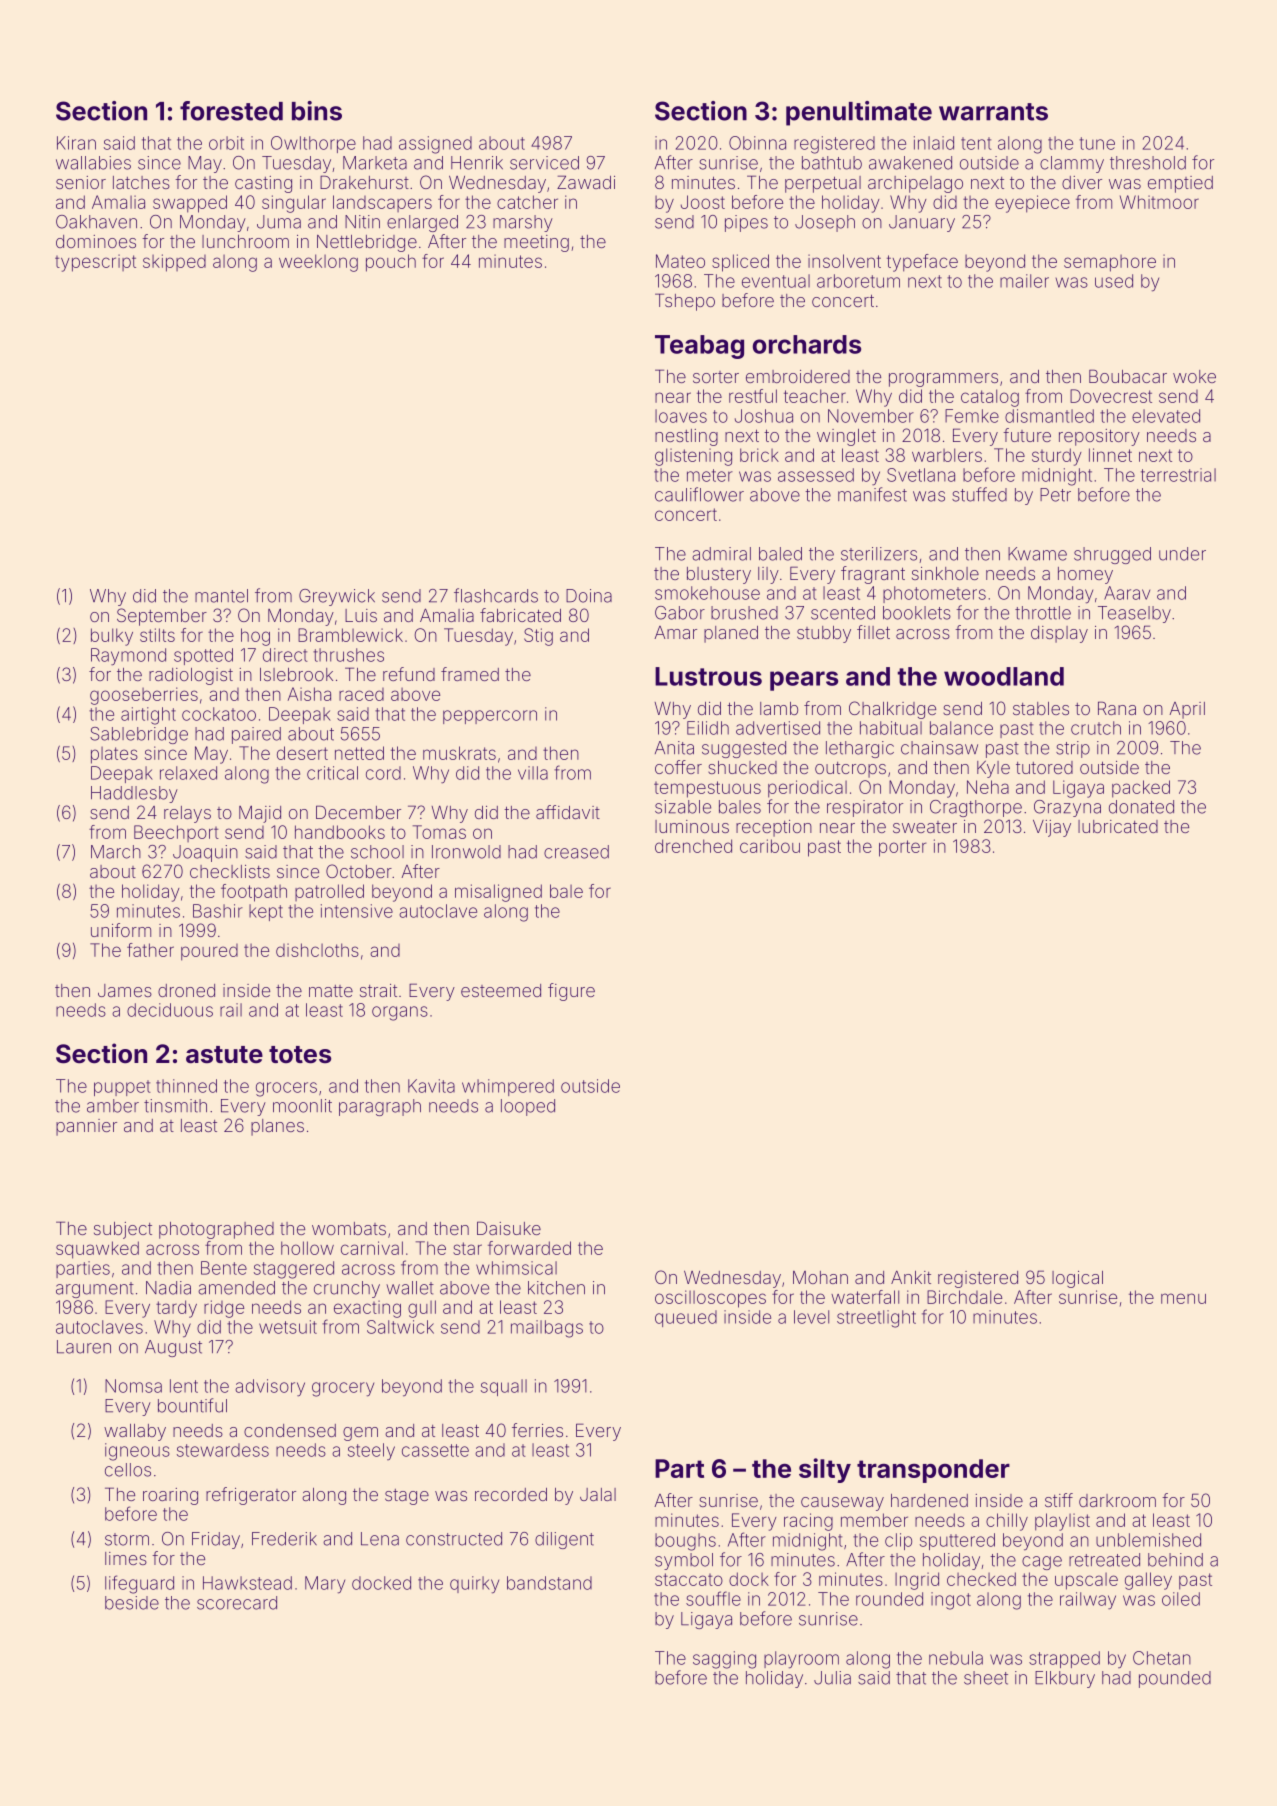 The height and width of the document is (1806, 1277). What do you see at coordinates (190, 204) in the document?
I see `swapped` at bounding box center [190, 204].
